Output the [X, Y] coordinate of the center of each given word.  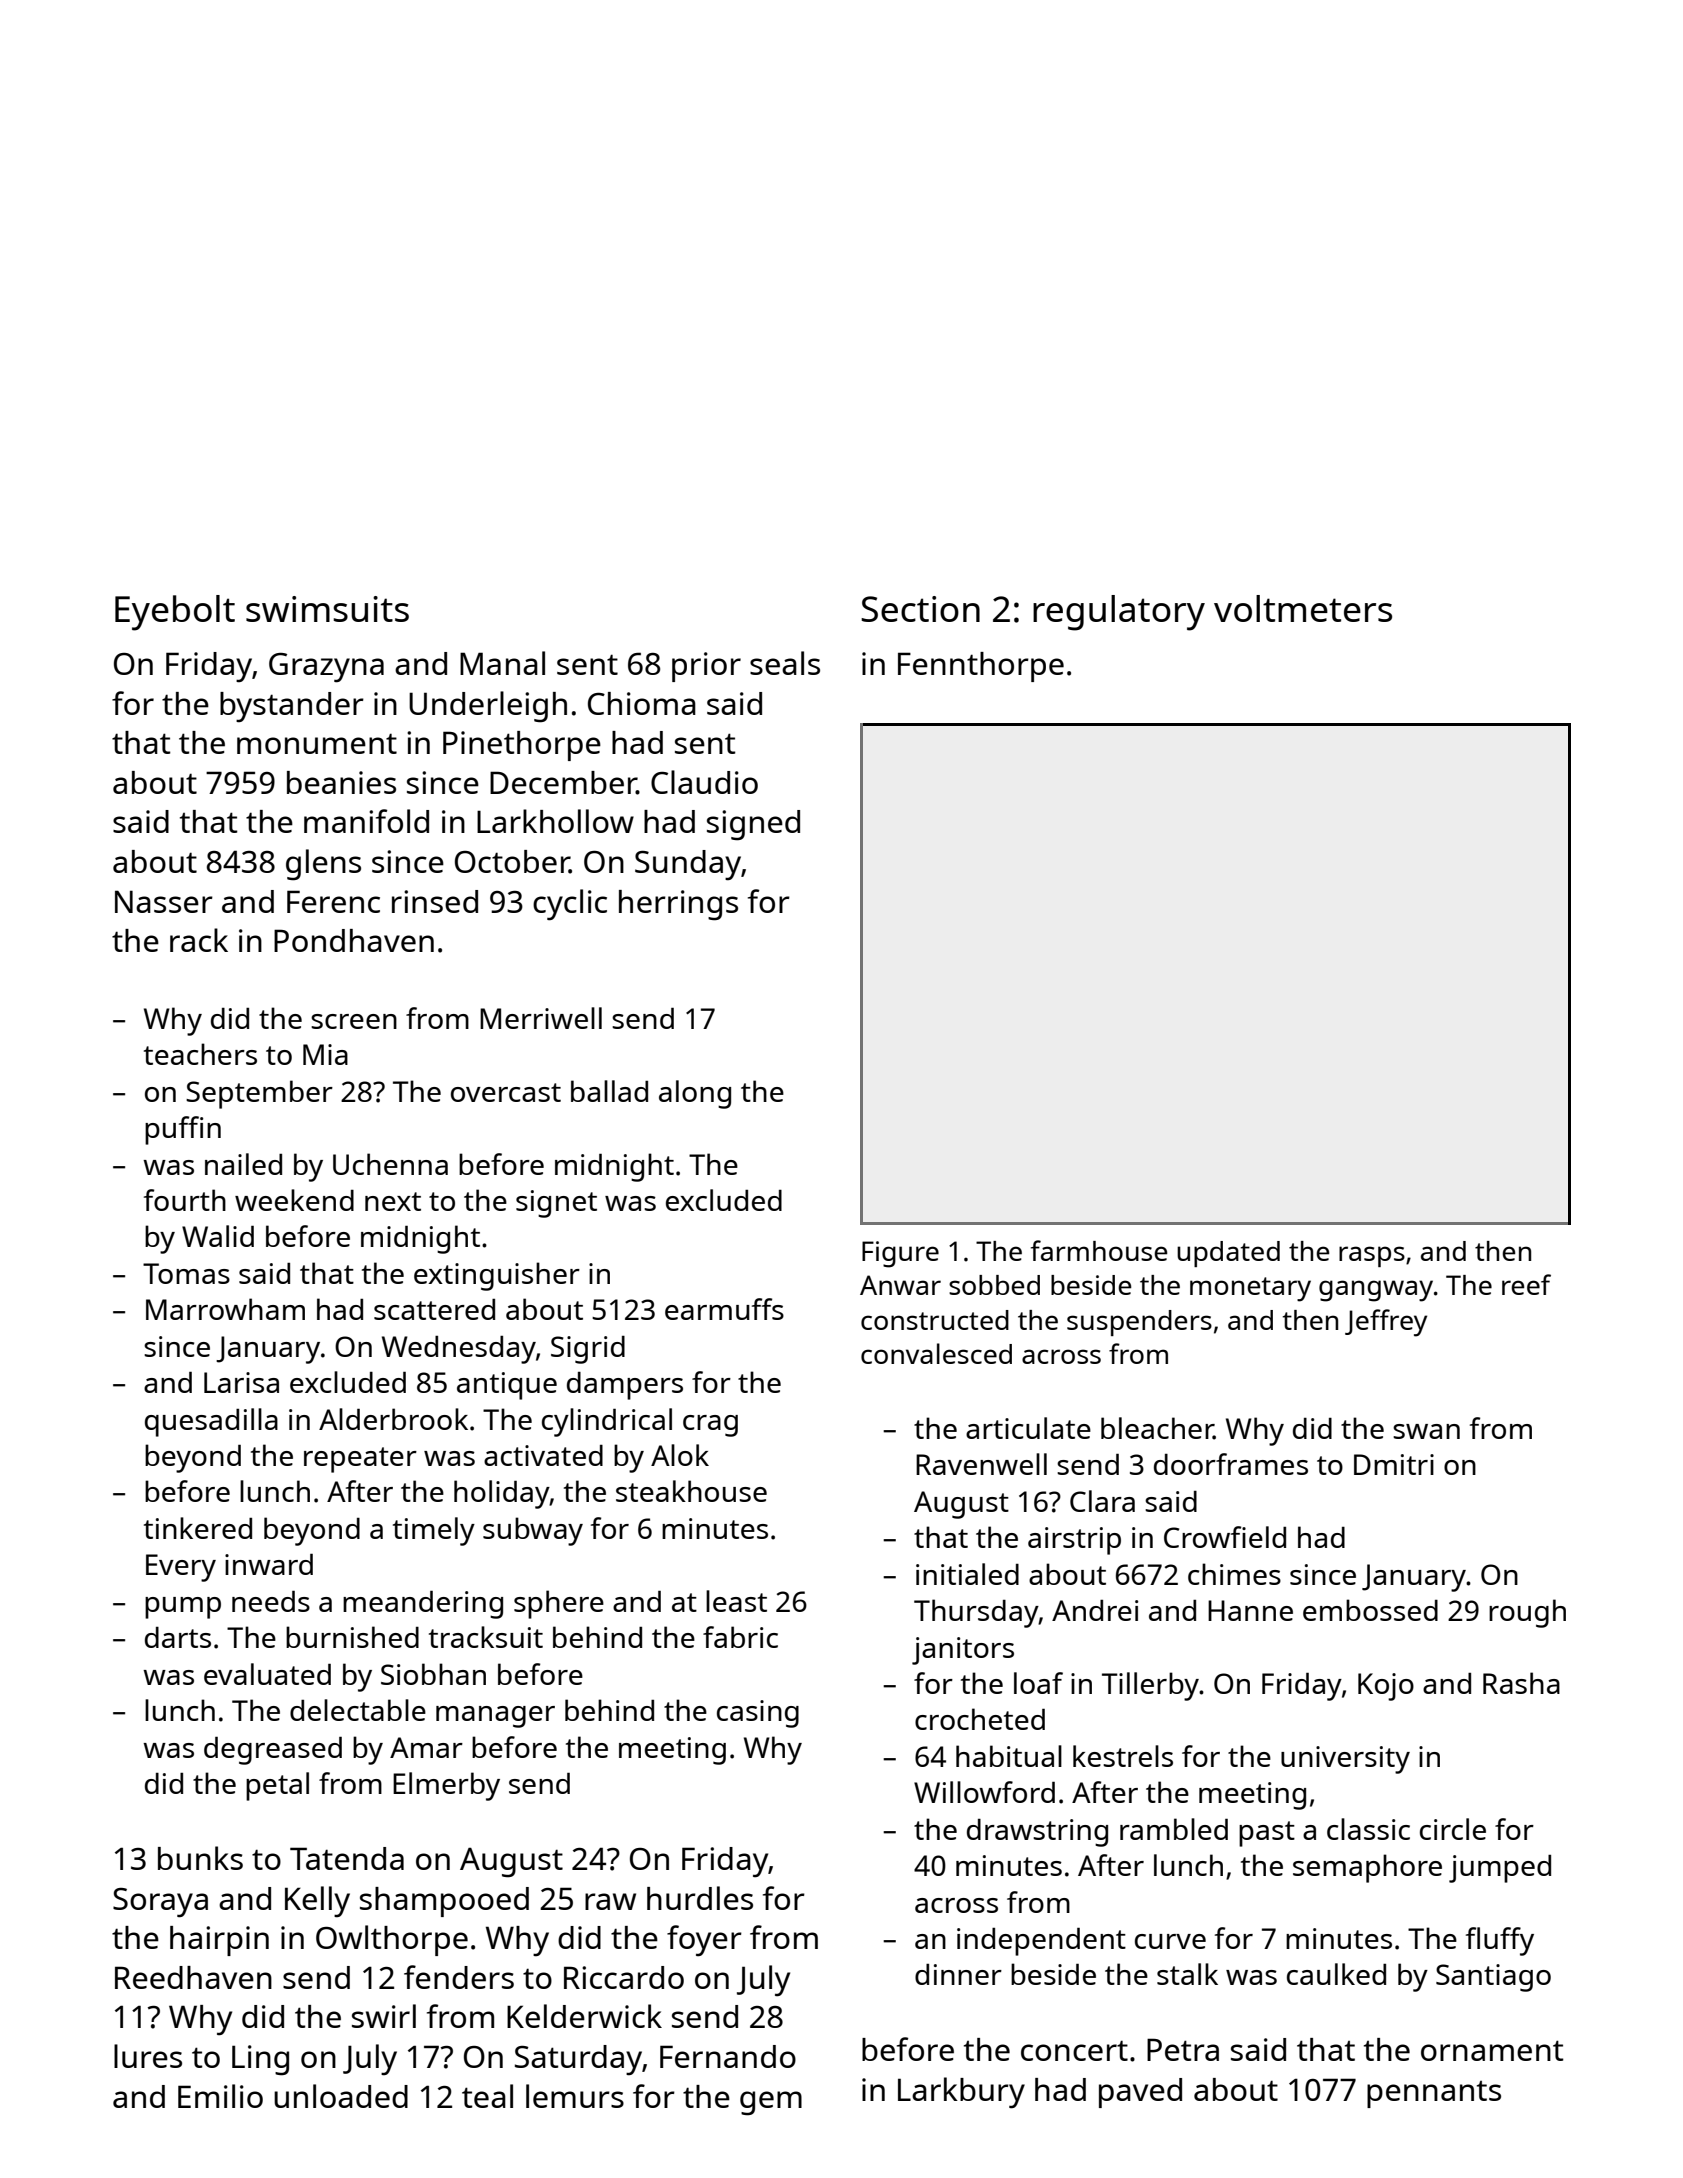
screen [354, 1021]
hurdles [700, 1898]
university [1345, 1760]
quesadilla [211, 1422]
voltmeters [1303, 608]
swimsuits [327, 609]
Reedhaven [193, 1977]
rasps [1372, 1256]
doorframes [1231, 1464]
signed [753, 825]
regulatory [1119, 613]
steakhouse [691, 1491]
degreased [273, 1750]
